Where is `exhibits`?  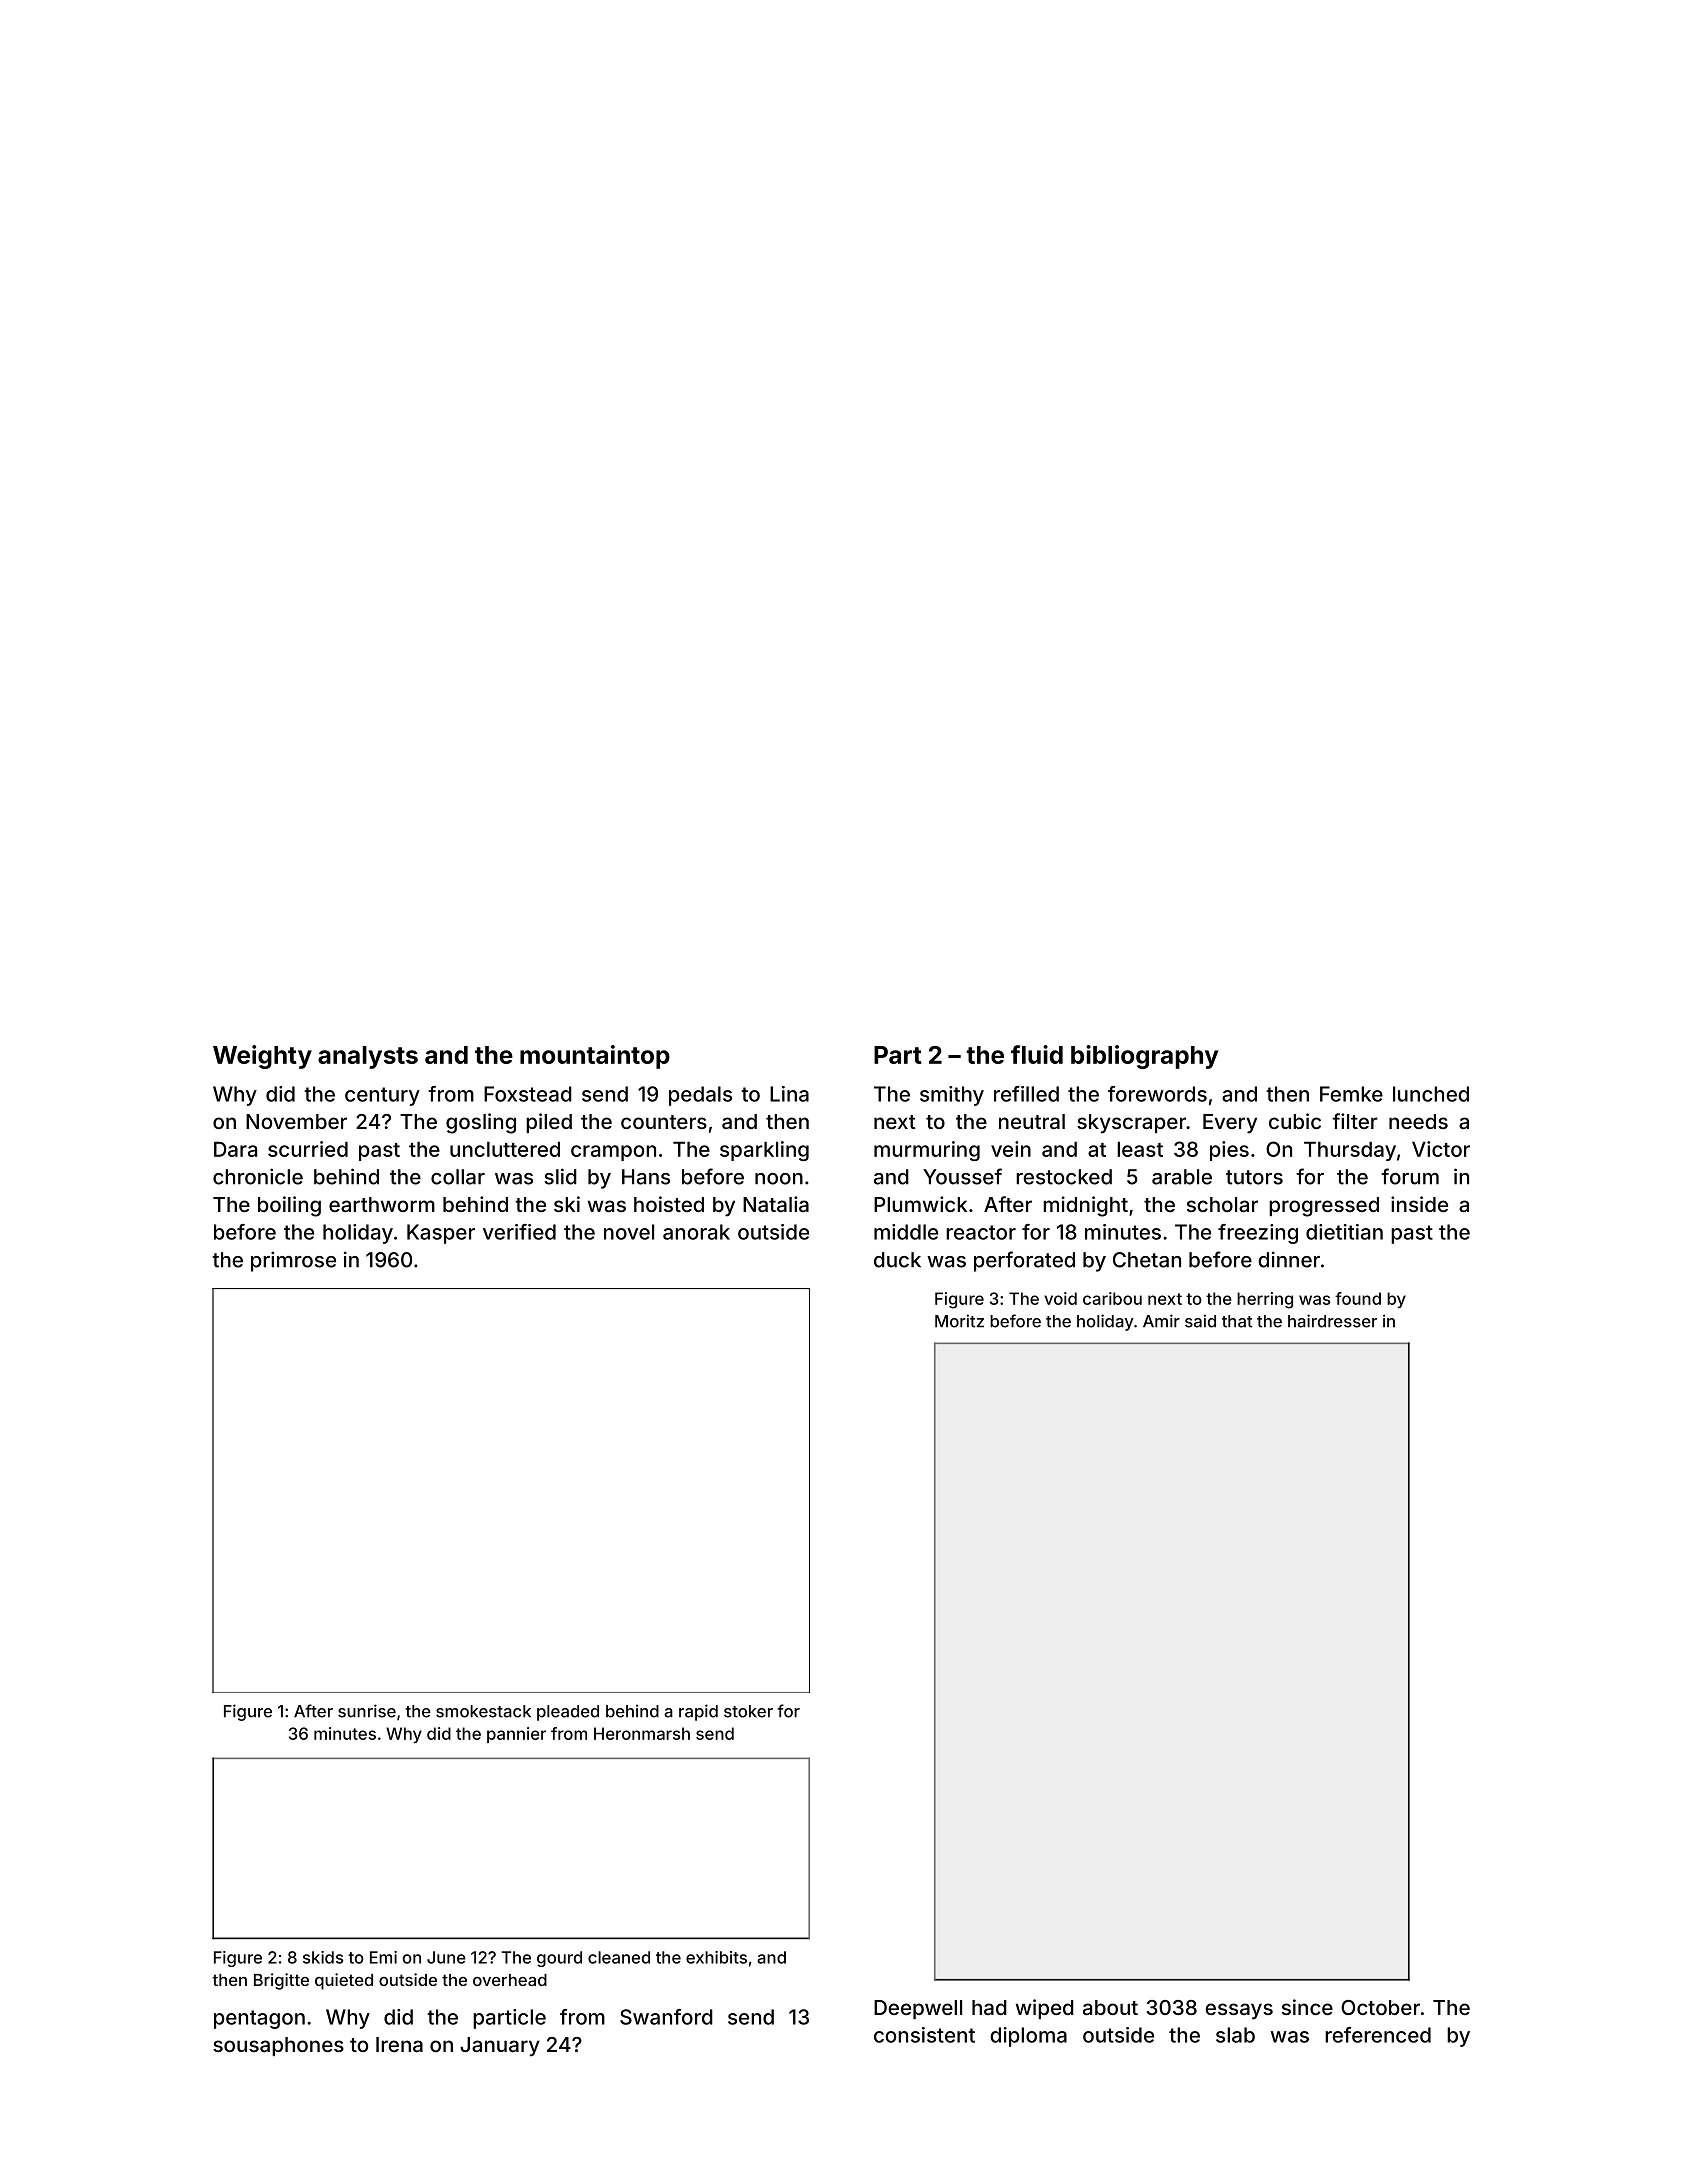
exhibits is located at coordinates (716, 1957).
